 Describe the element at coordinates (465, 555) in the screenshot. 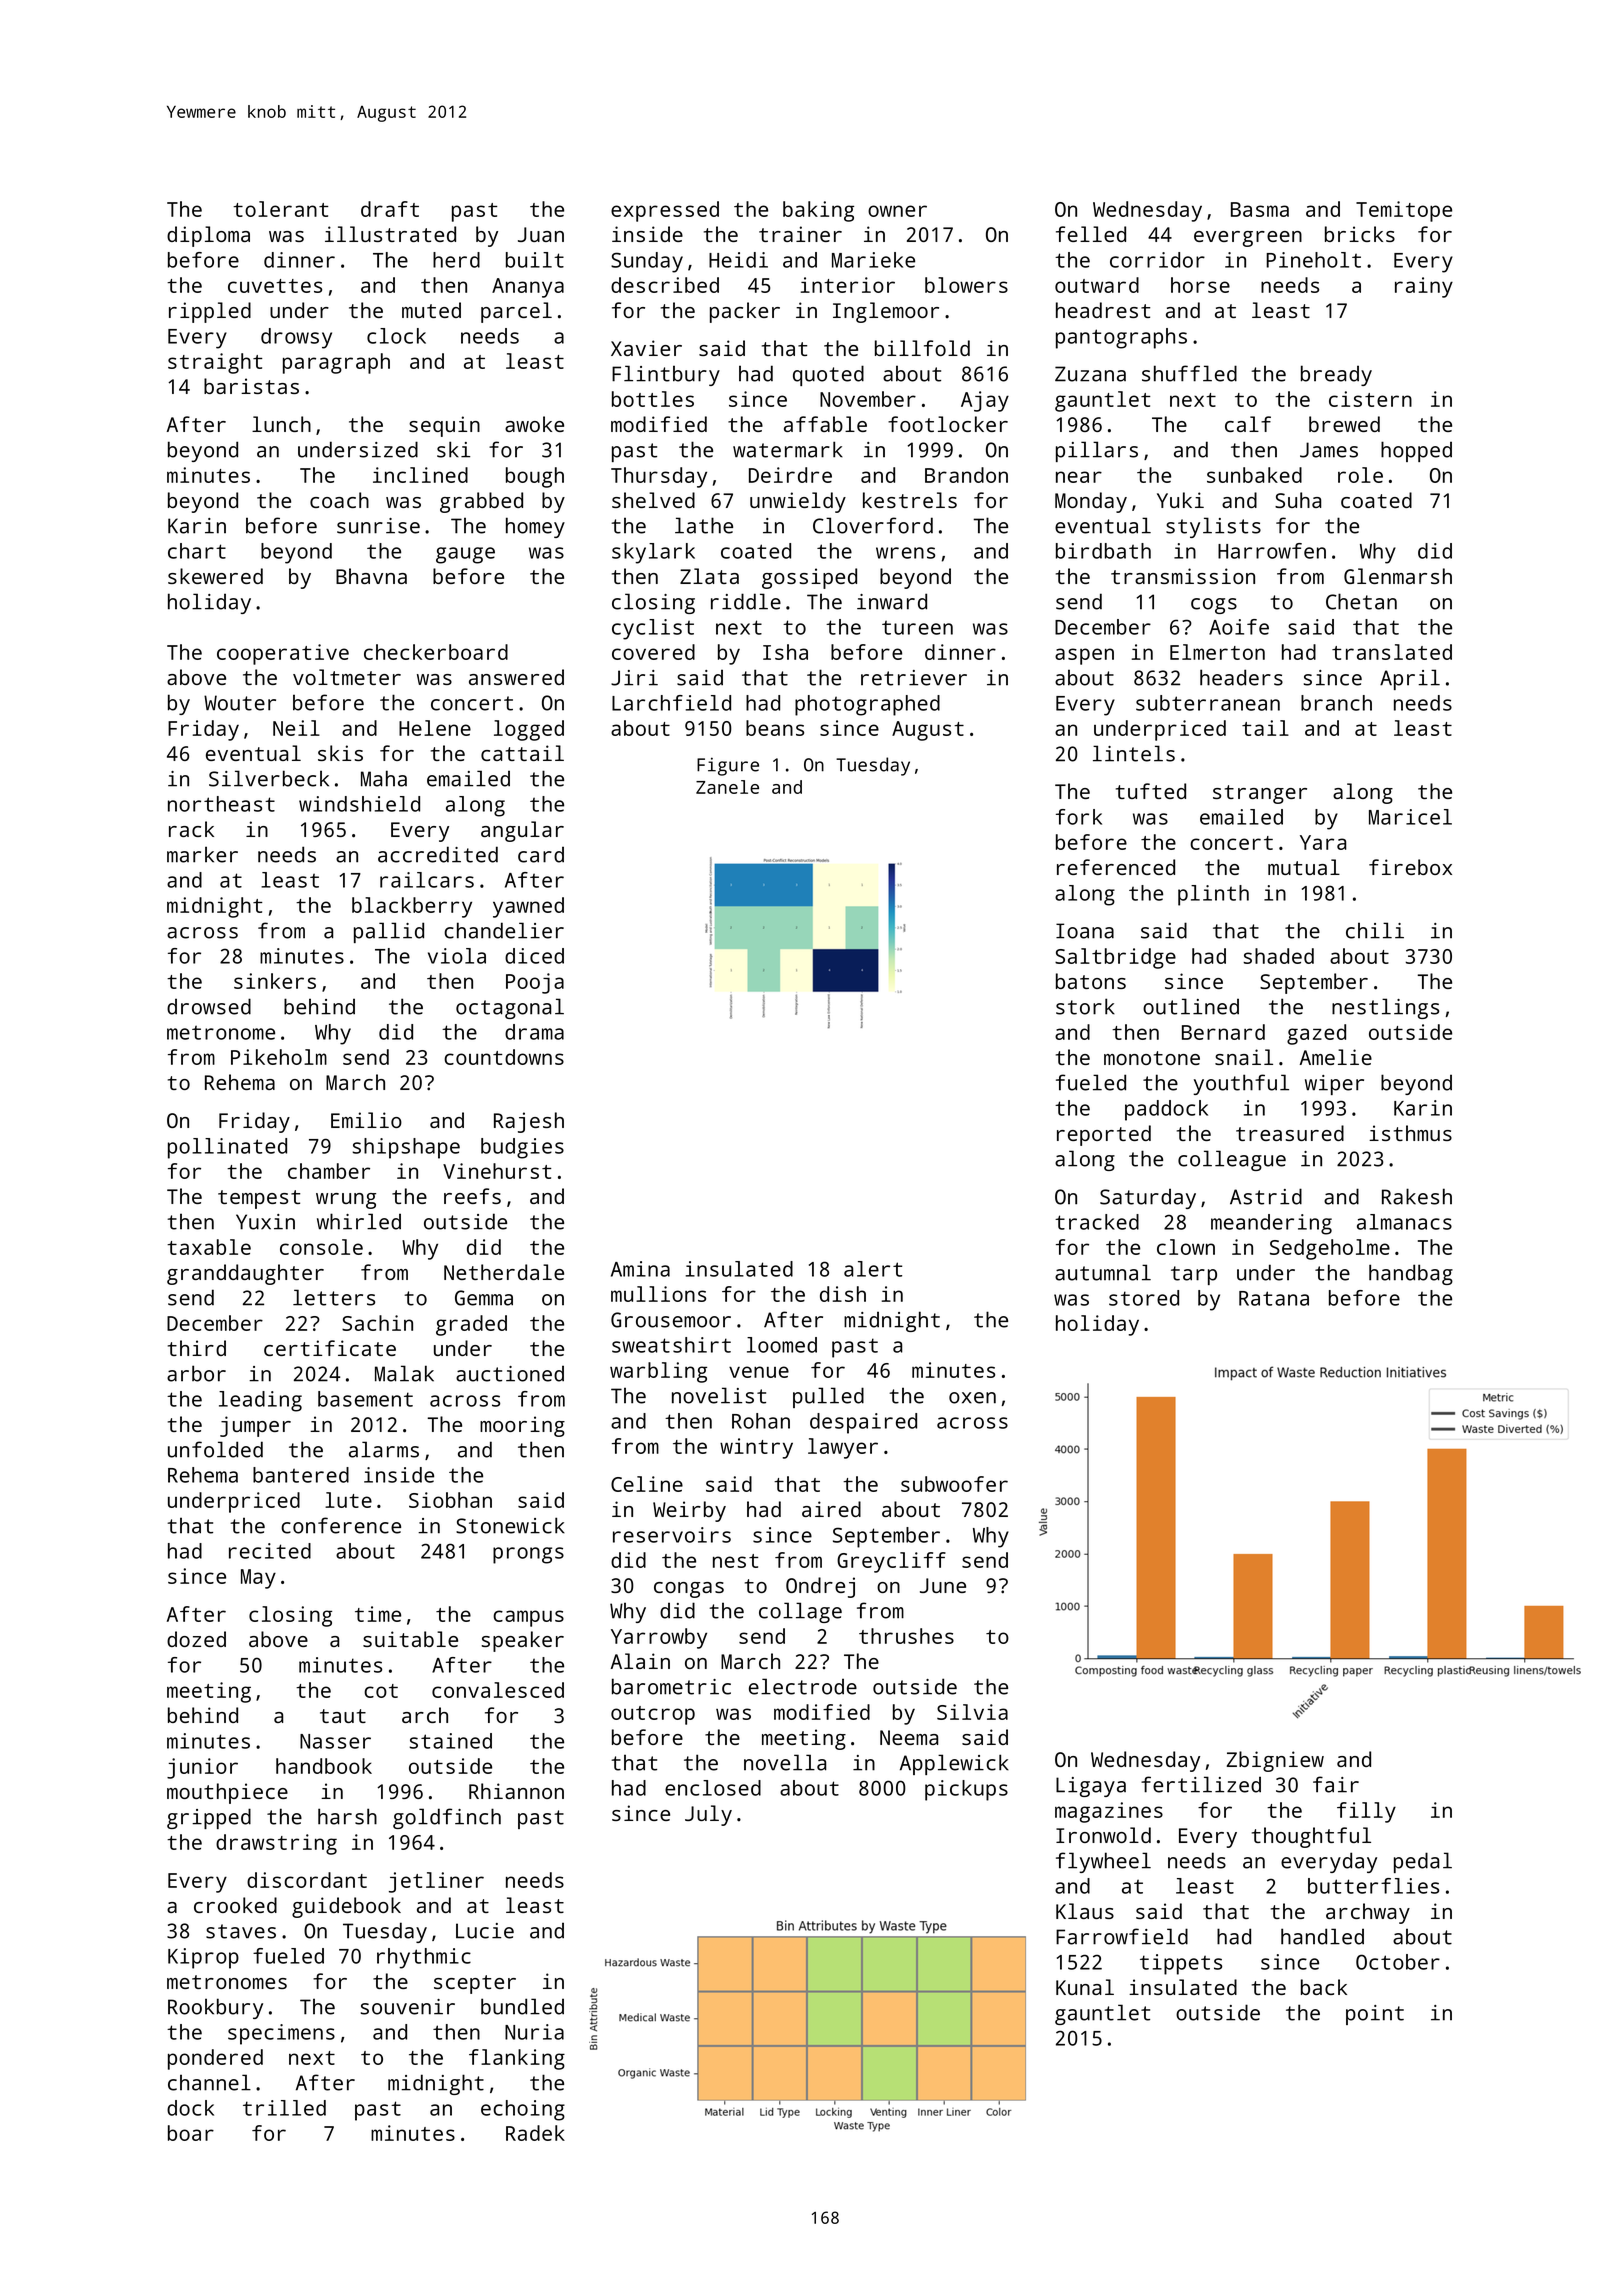

I see `gauge` at that location.
